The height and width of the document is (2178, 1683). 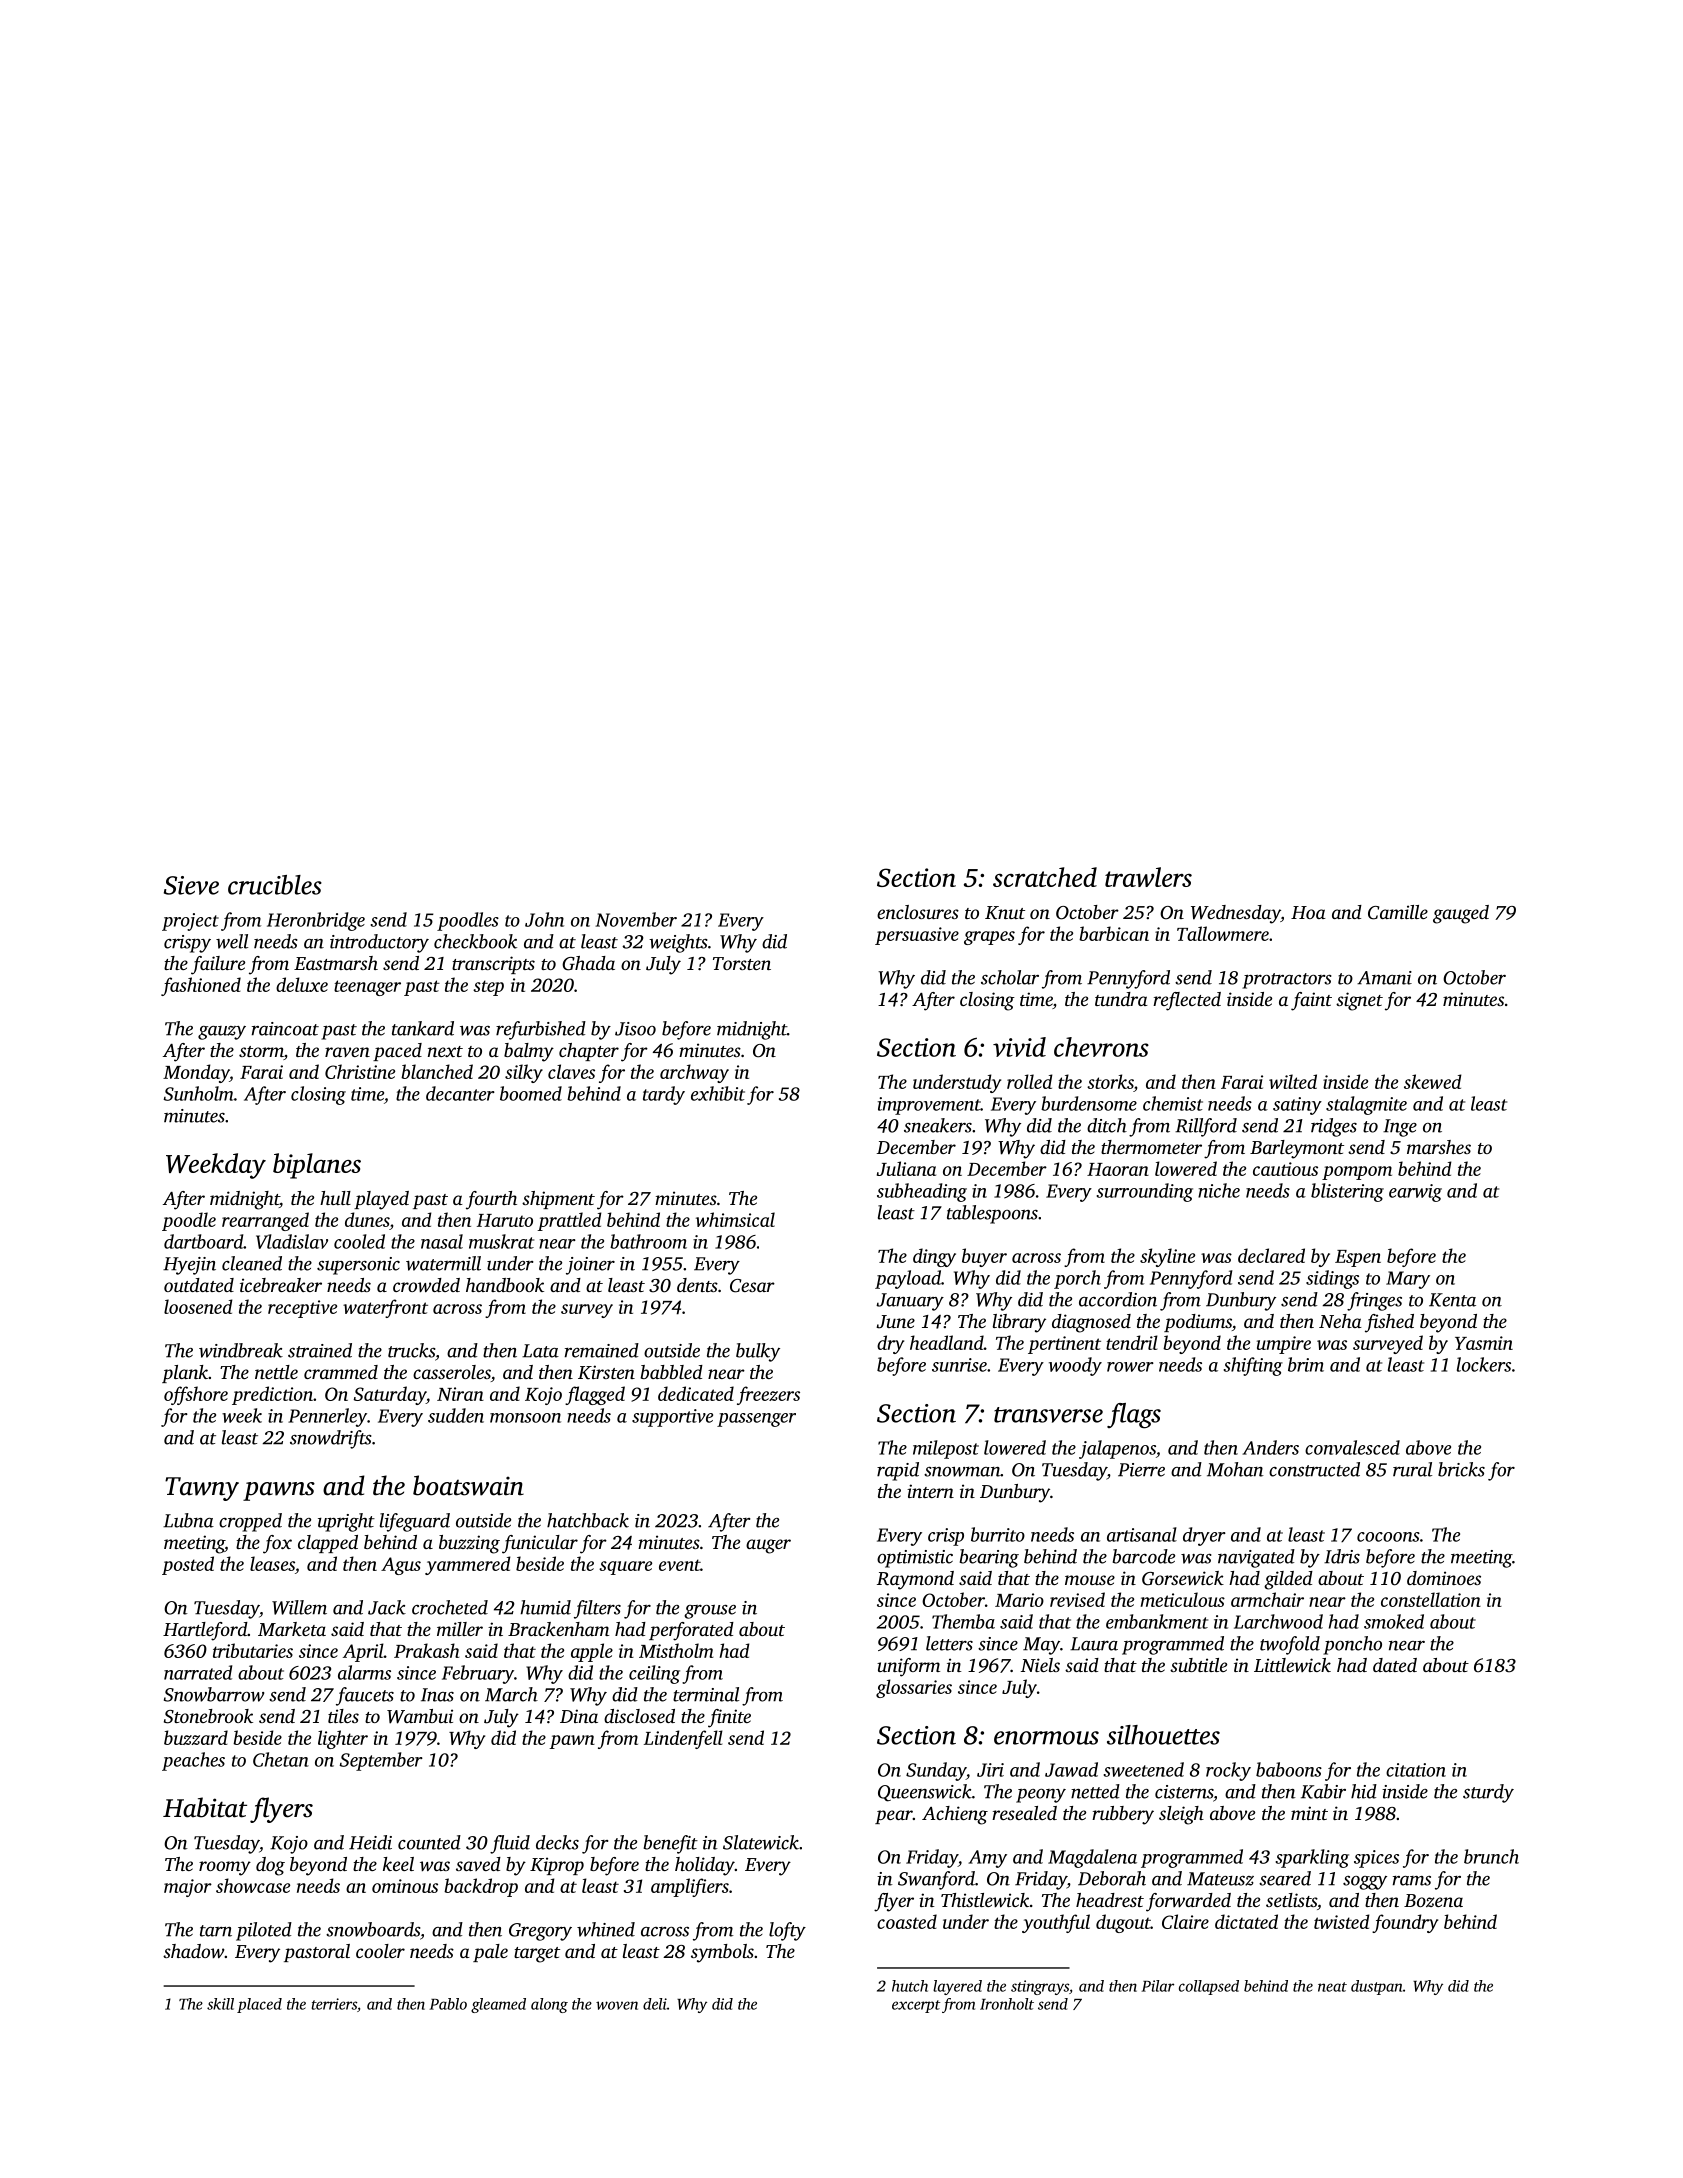 What do you see at coordinates (448, 2004) in the document?
I see `Pablo` at bounding box center [448, 2004].
